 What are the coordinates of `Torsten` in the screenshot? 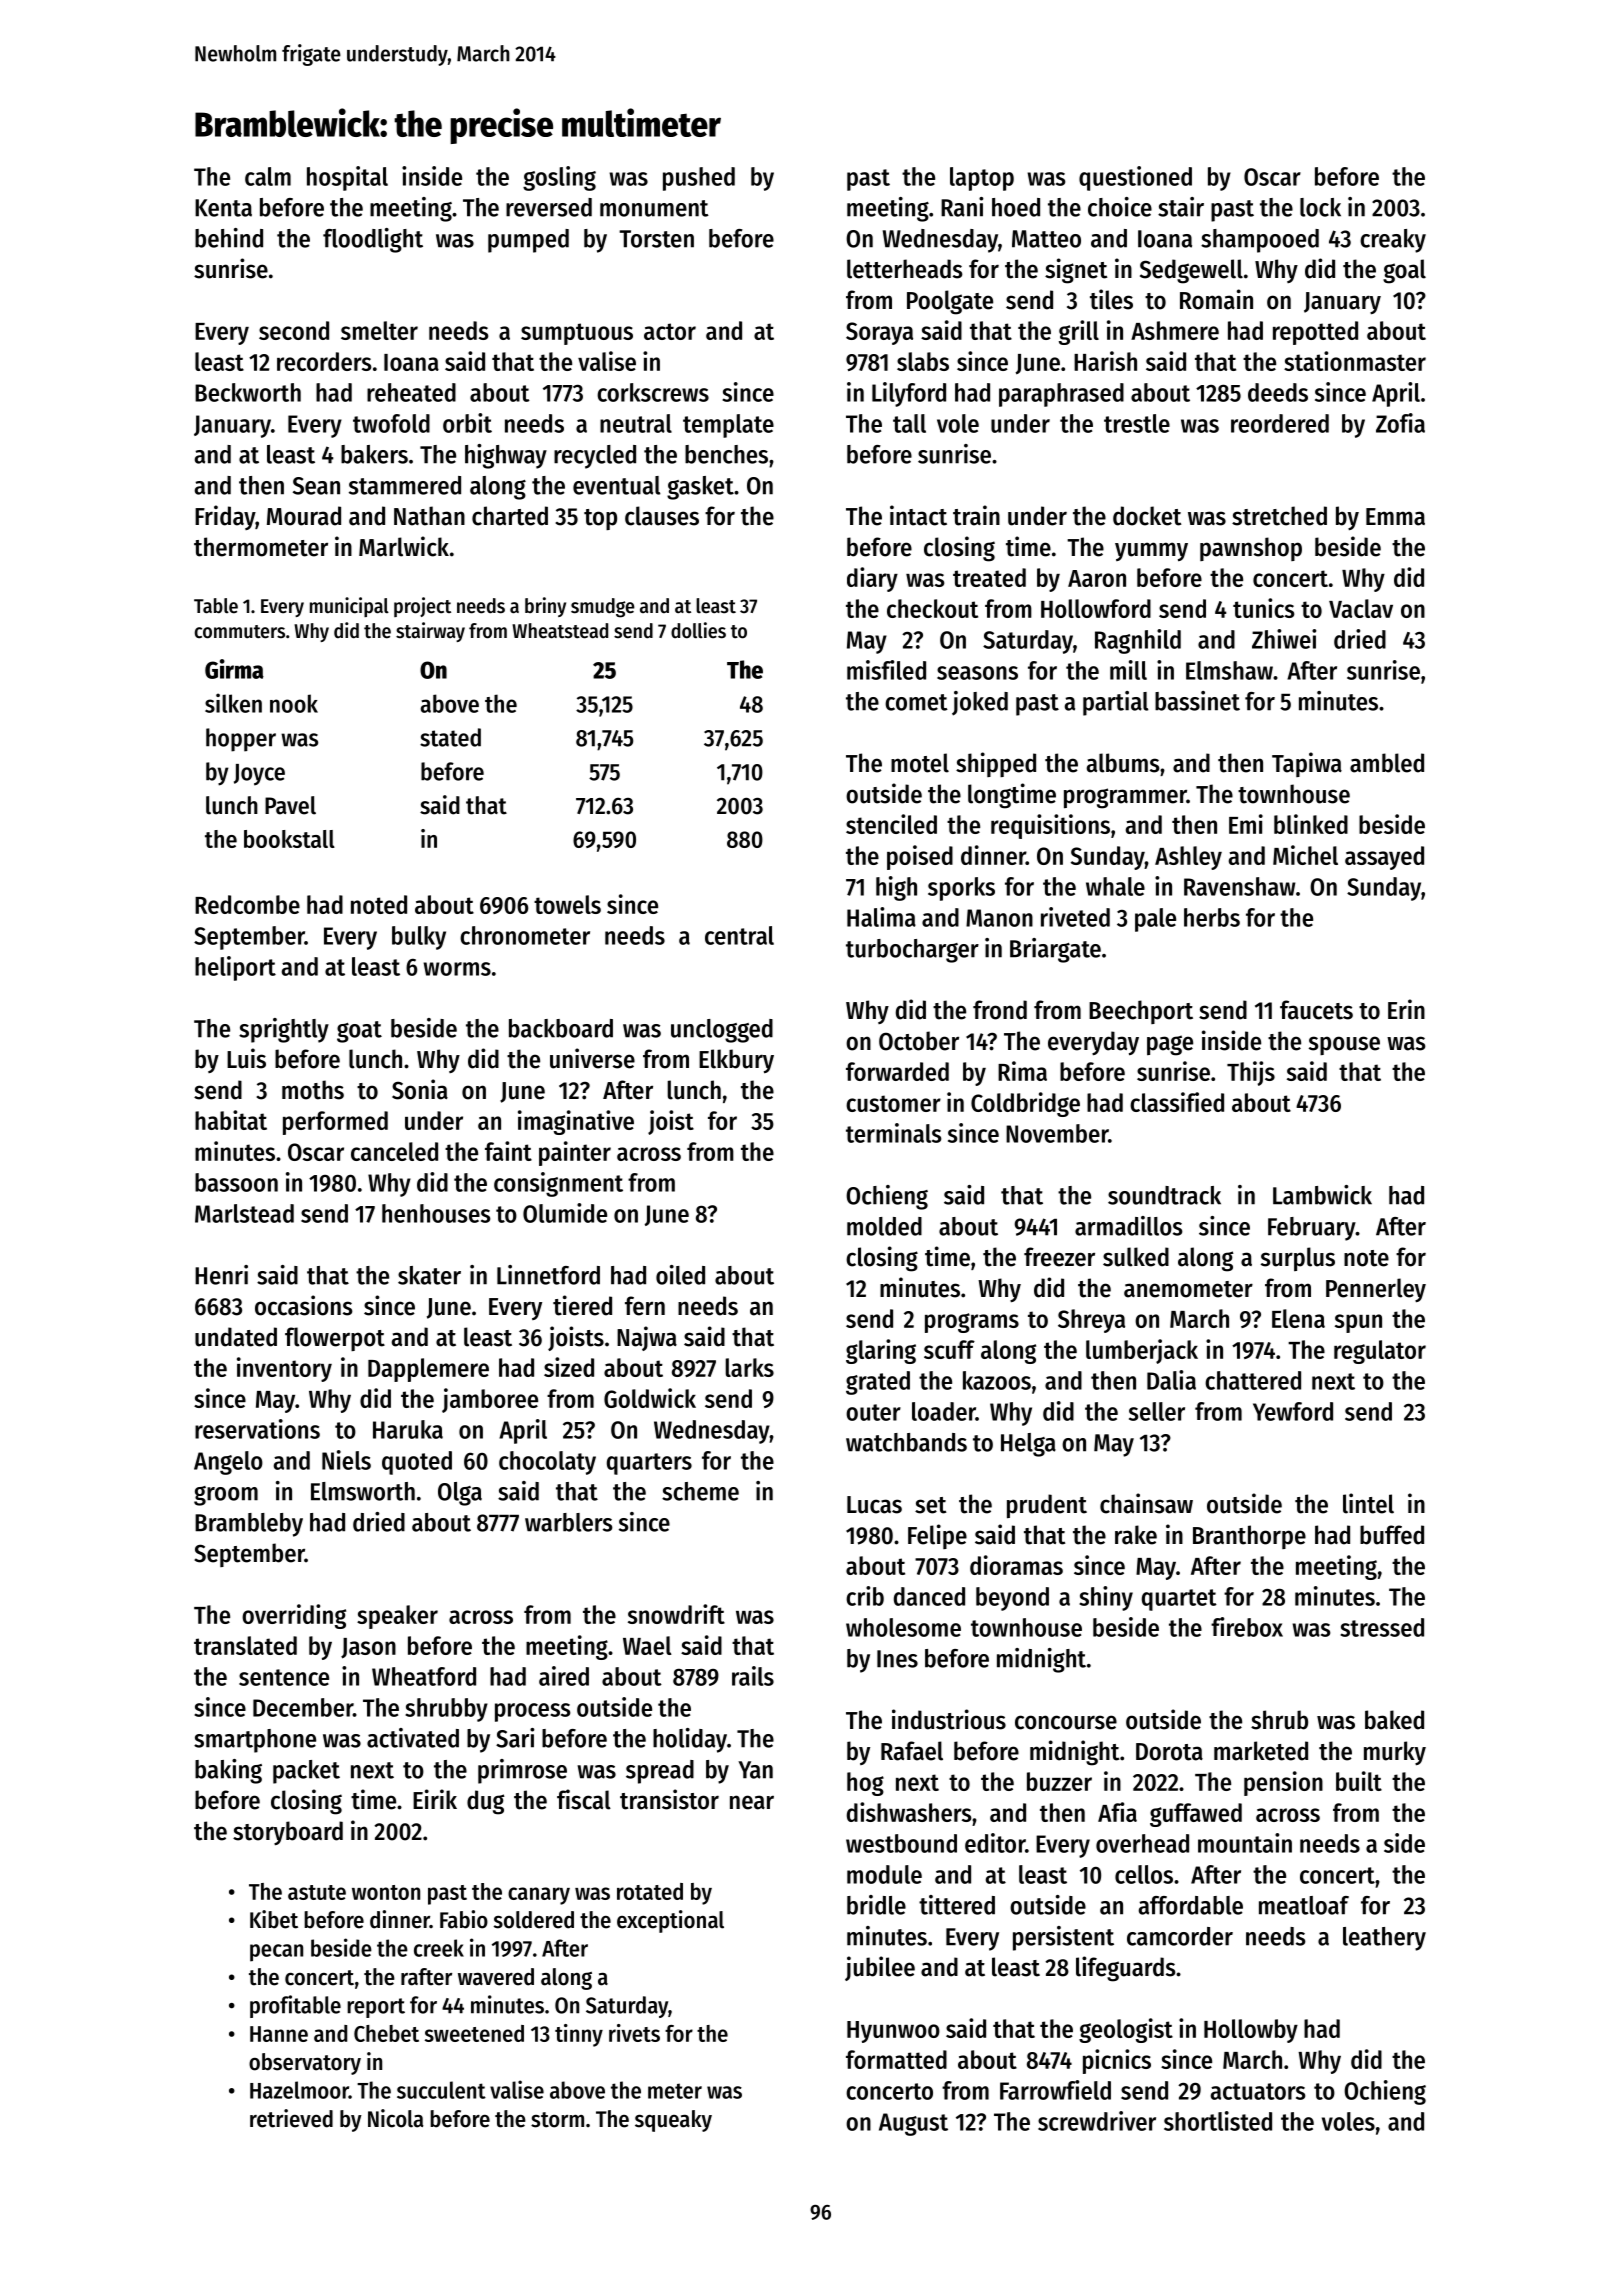 It's located at (656, 239).
